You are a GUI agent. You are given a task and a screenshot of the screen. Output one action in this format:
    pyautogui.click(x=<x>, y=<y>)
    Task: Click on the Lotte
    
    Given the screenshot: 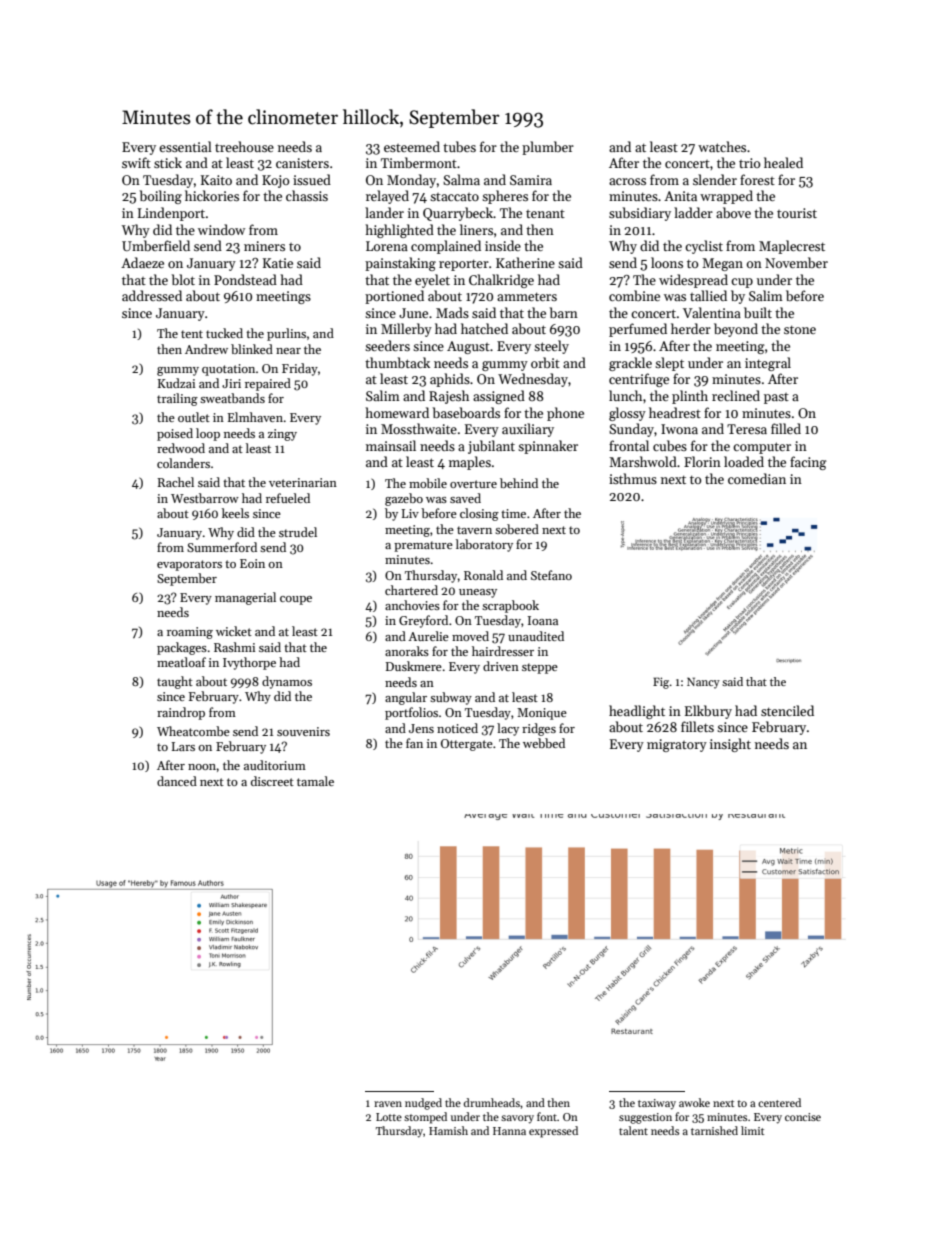 What is the action you would take?
    pyautogui.click(x=389, y=1117)
